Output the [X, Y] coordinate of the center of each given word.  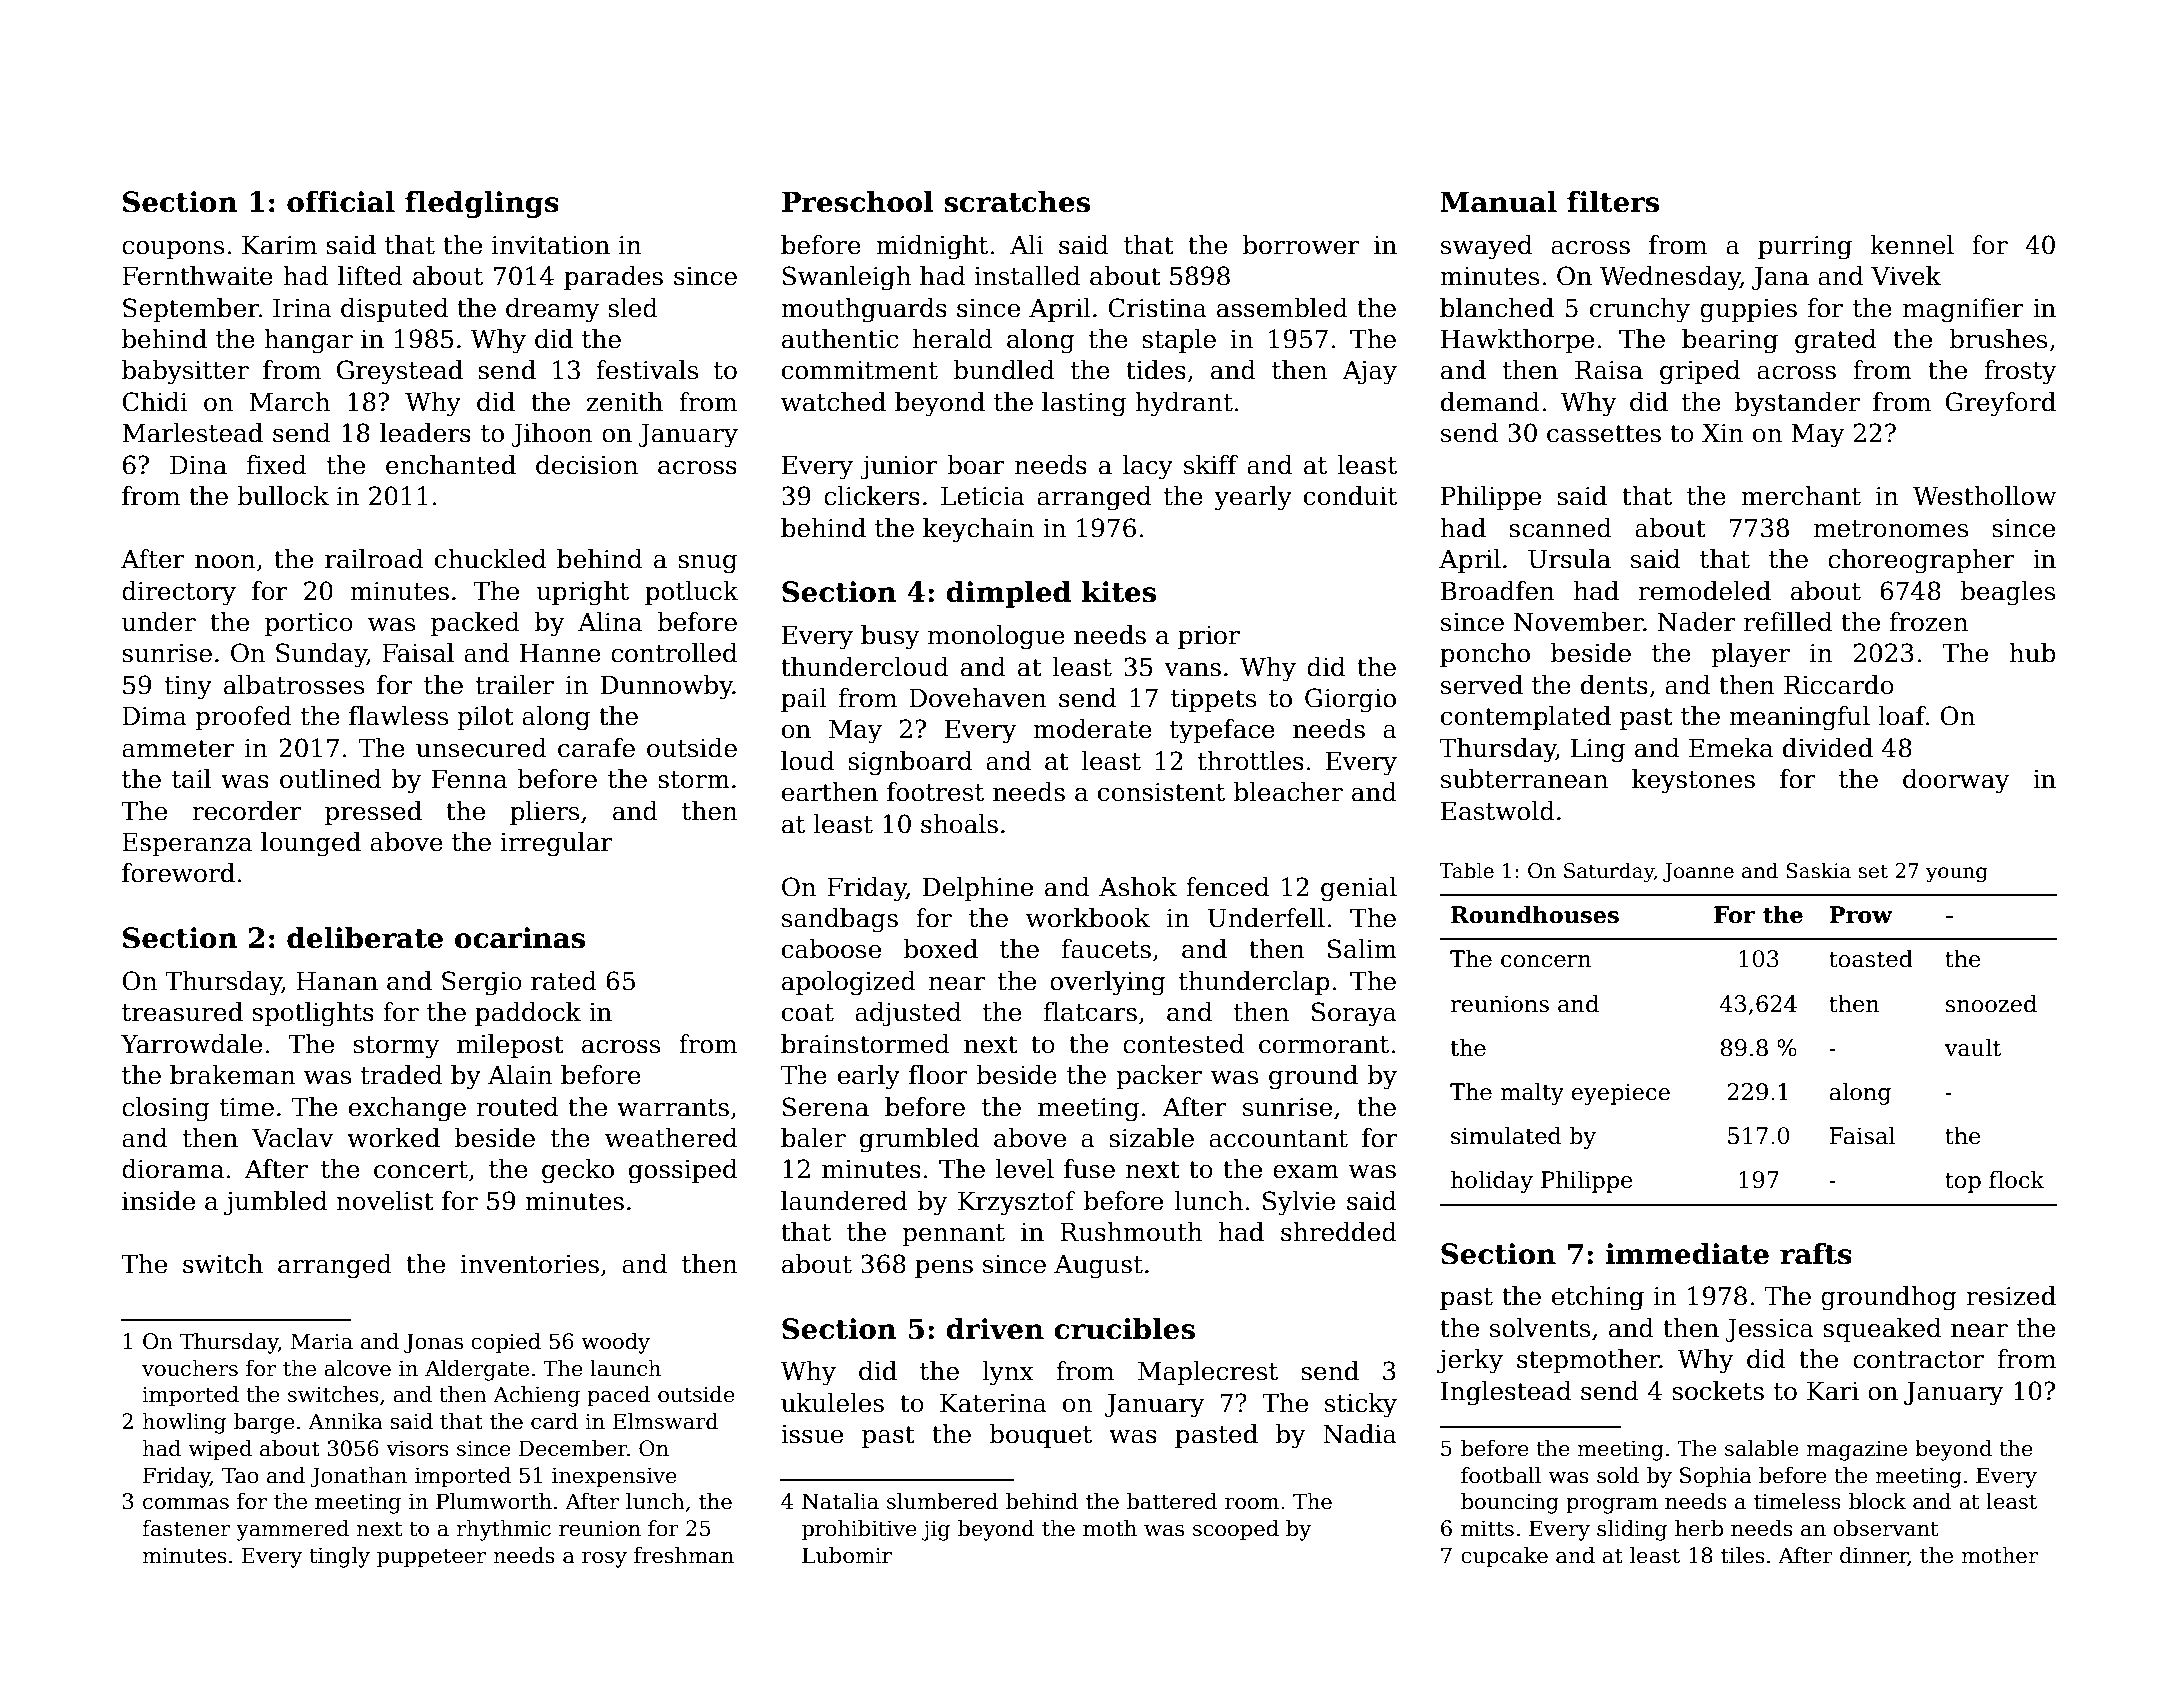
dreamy [552, 310]
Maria [322, 1341]
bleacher [1288, 792]
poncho [1485, 655]
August [1098, 1267]
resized [2011, 1296]
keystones [1693, 781]
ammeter [178, 749]
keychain [978, 530]
